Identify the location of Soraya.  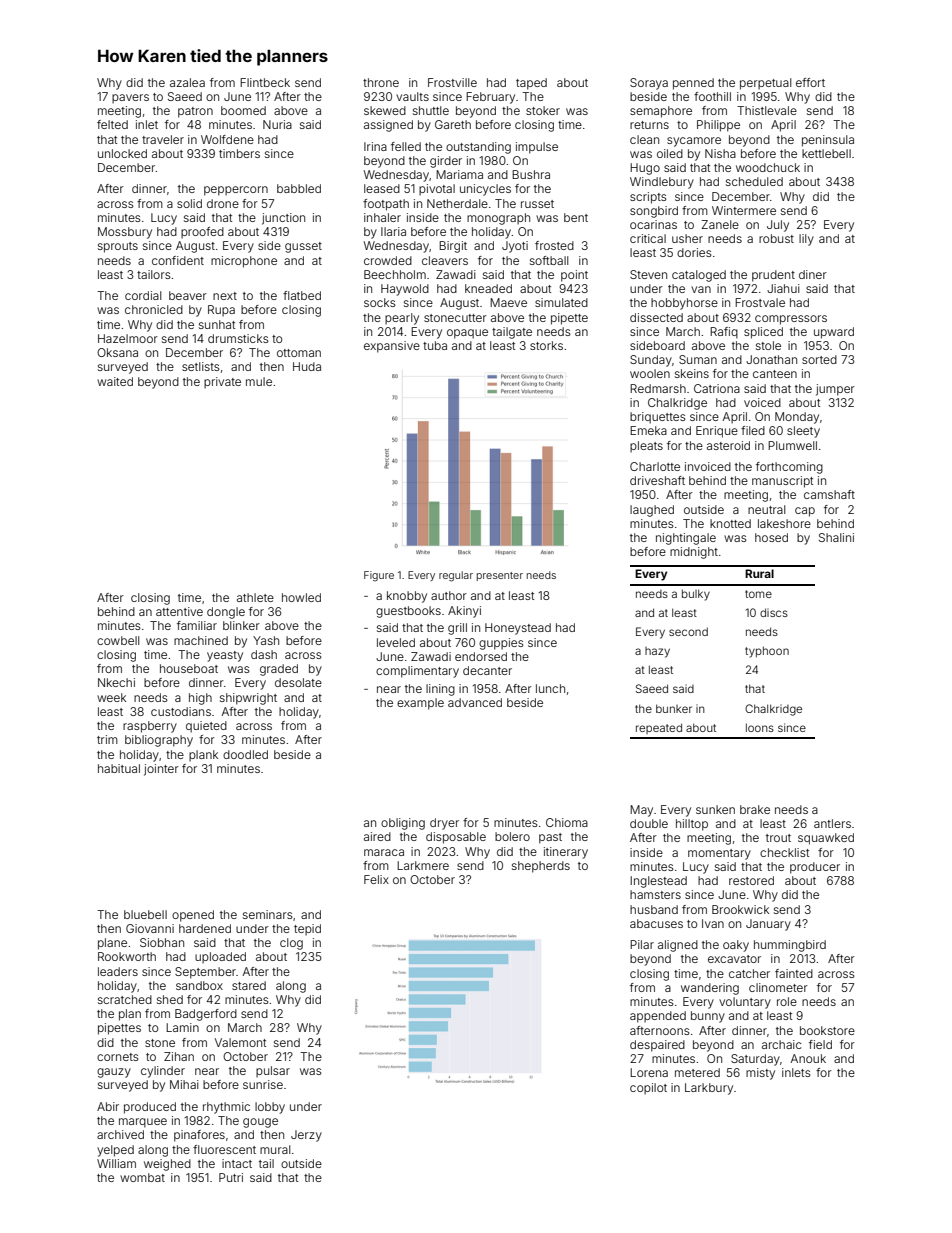
(649, 84).
